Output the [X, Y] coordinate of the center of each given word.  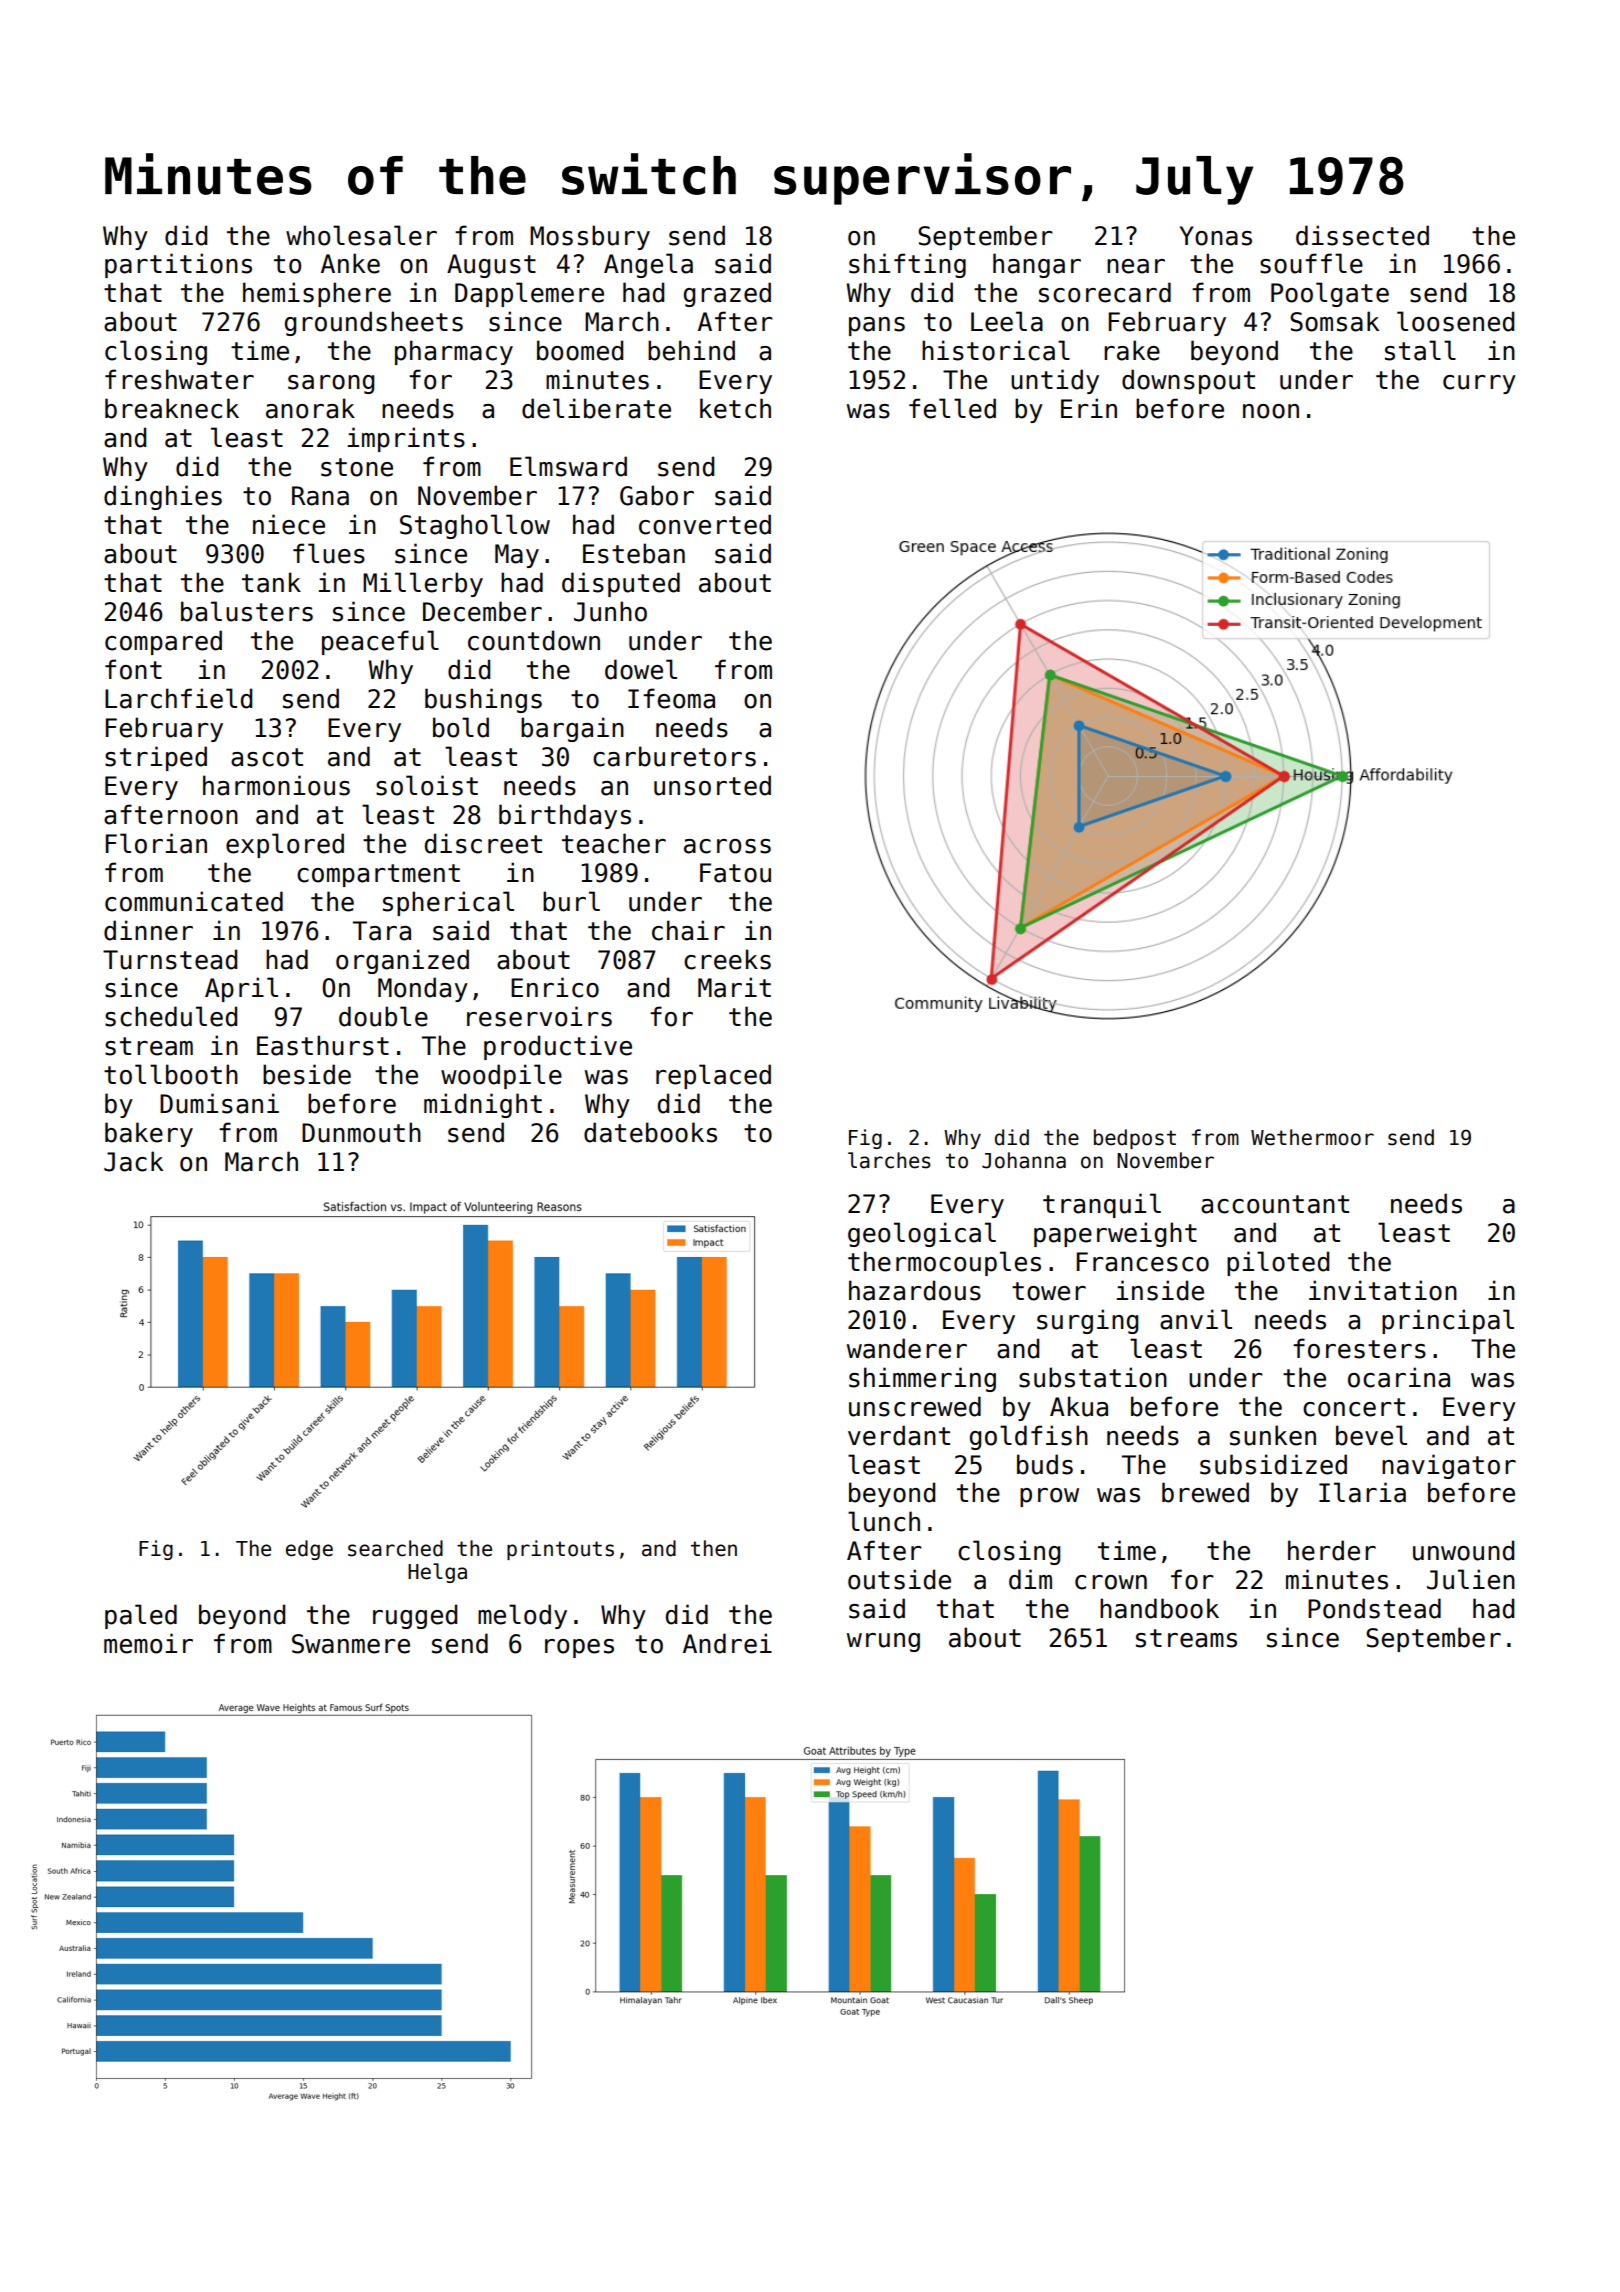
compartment [378, 875]
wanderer [907, 1348]
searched [395, 1548]
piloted [1278, 1263]
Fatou [735, 873]
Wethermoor [1312, 1137]
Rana [320, 496]
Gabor [657, 495]
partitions [178, 265]
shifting [907, 265]
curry [1479, 384]
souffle [1311, 263]
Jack [133, 1161]
